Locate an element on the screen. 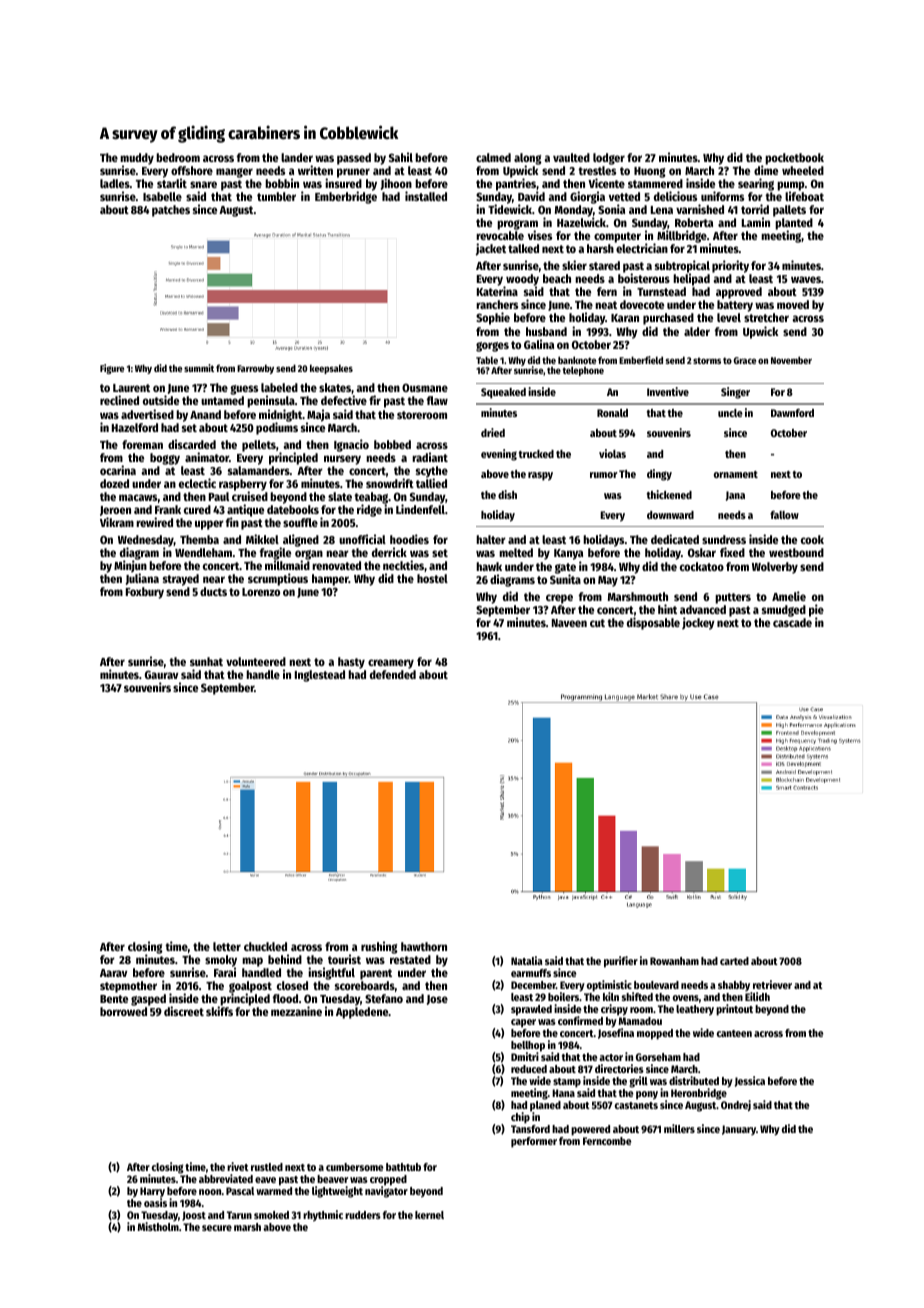 This screenshot has height=1308, width=924. chip is located at coordinates (520, 1118).
